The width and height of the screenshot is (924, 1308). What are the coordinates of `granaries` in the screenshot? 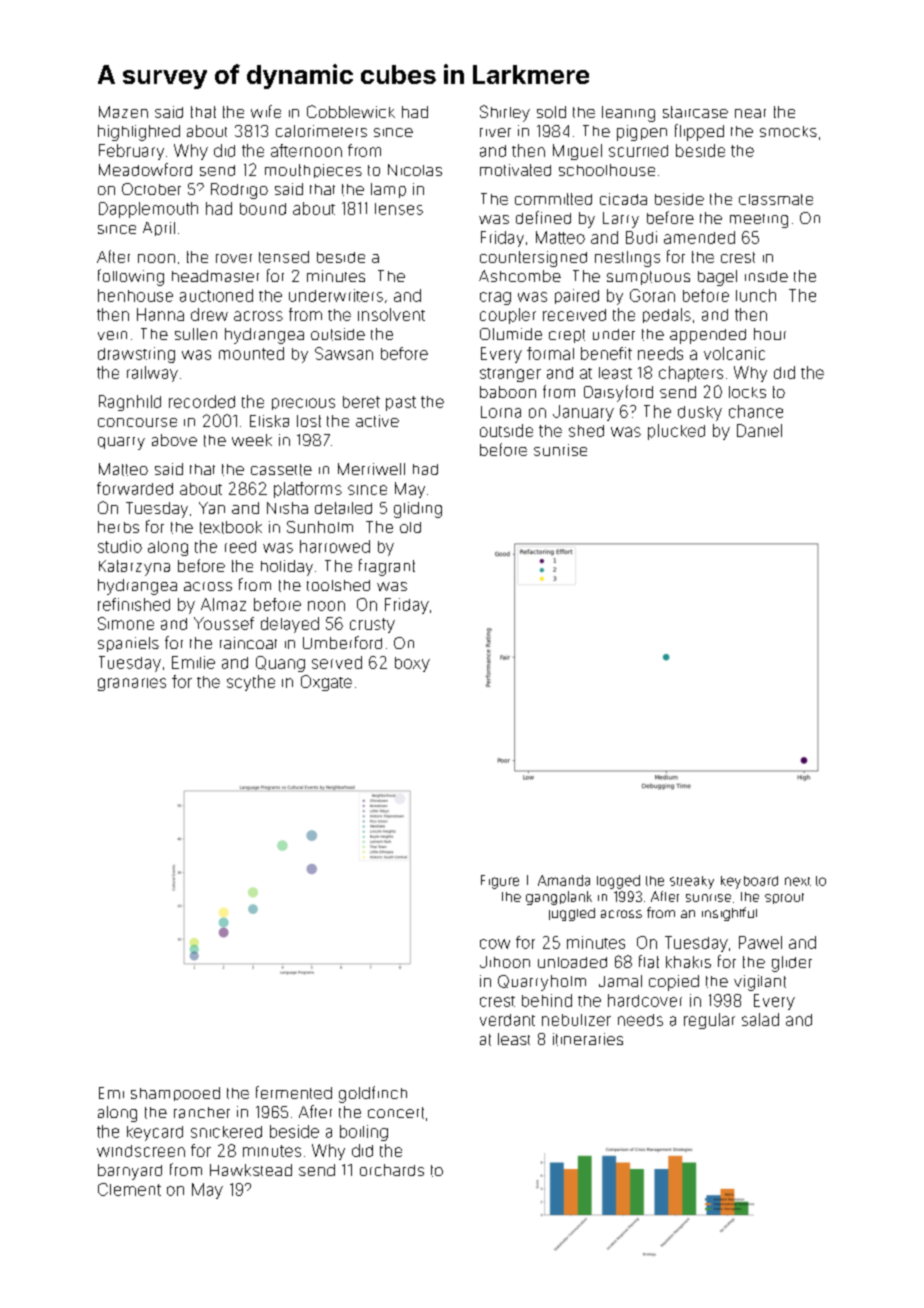 It's located at (132, 684).
